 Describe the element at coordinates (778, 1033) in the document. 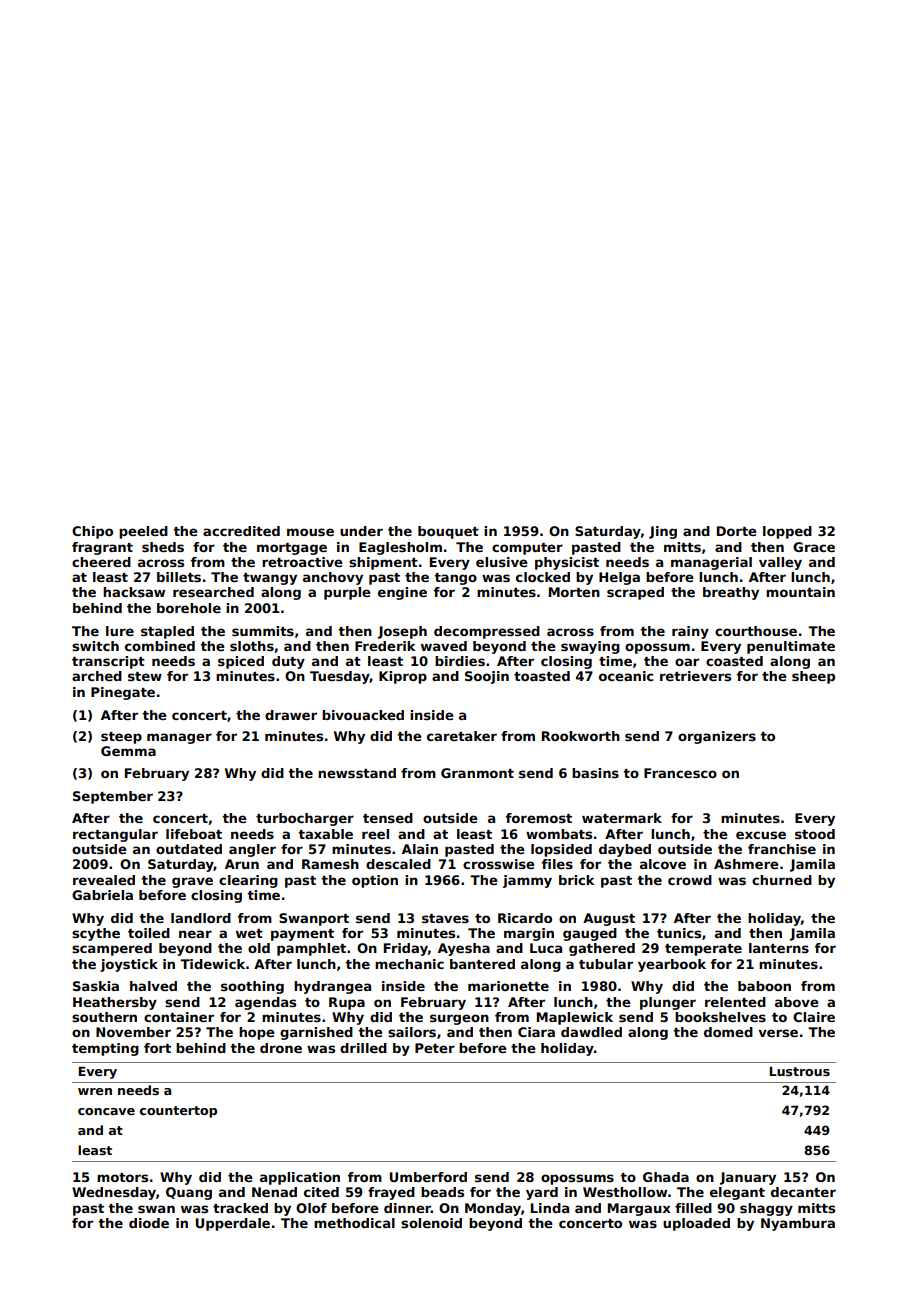

I see `verse` at that location.
